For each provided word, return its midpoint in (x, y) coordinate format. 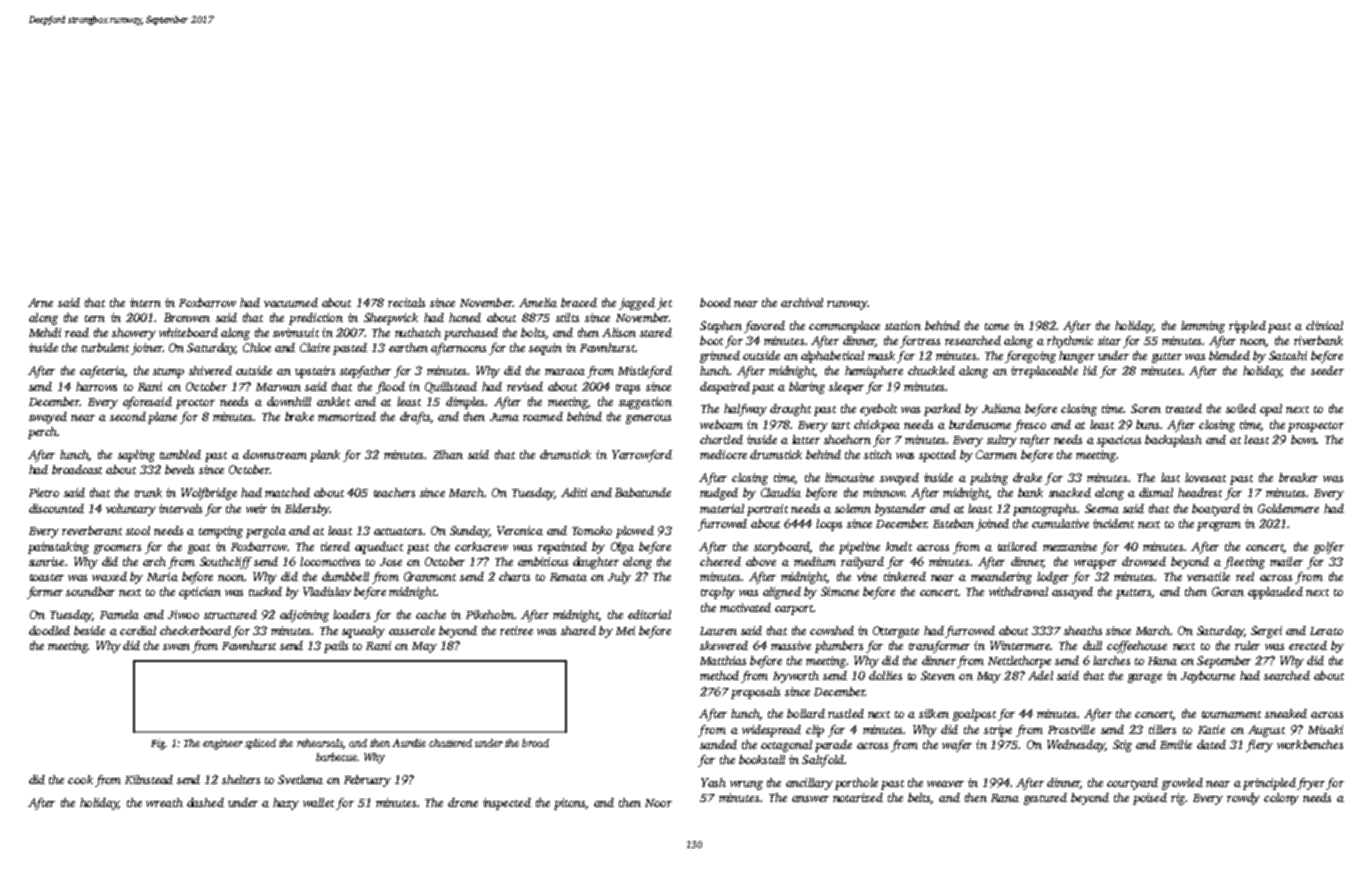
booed (715, 302)
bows (1303, 439)
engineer (223, 744)
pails (336, 647)
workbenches (1310, 744)
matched (287, 492)
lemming (1203, 327)
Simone (840, 591)
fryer (1311, 784)
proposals (755, 693)
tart (841, 425)
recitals (406, 302)
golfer (1329, 548)
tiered (335, 546)
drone (463, 802)
